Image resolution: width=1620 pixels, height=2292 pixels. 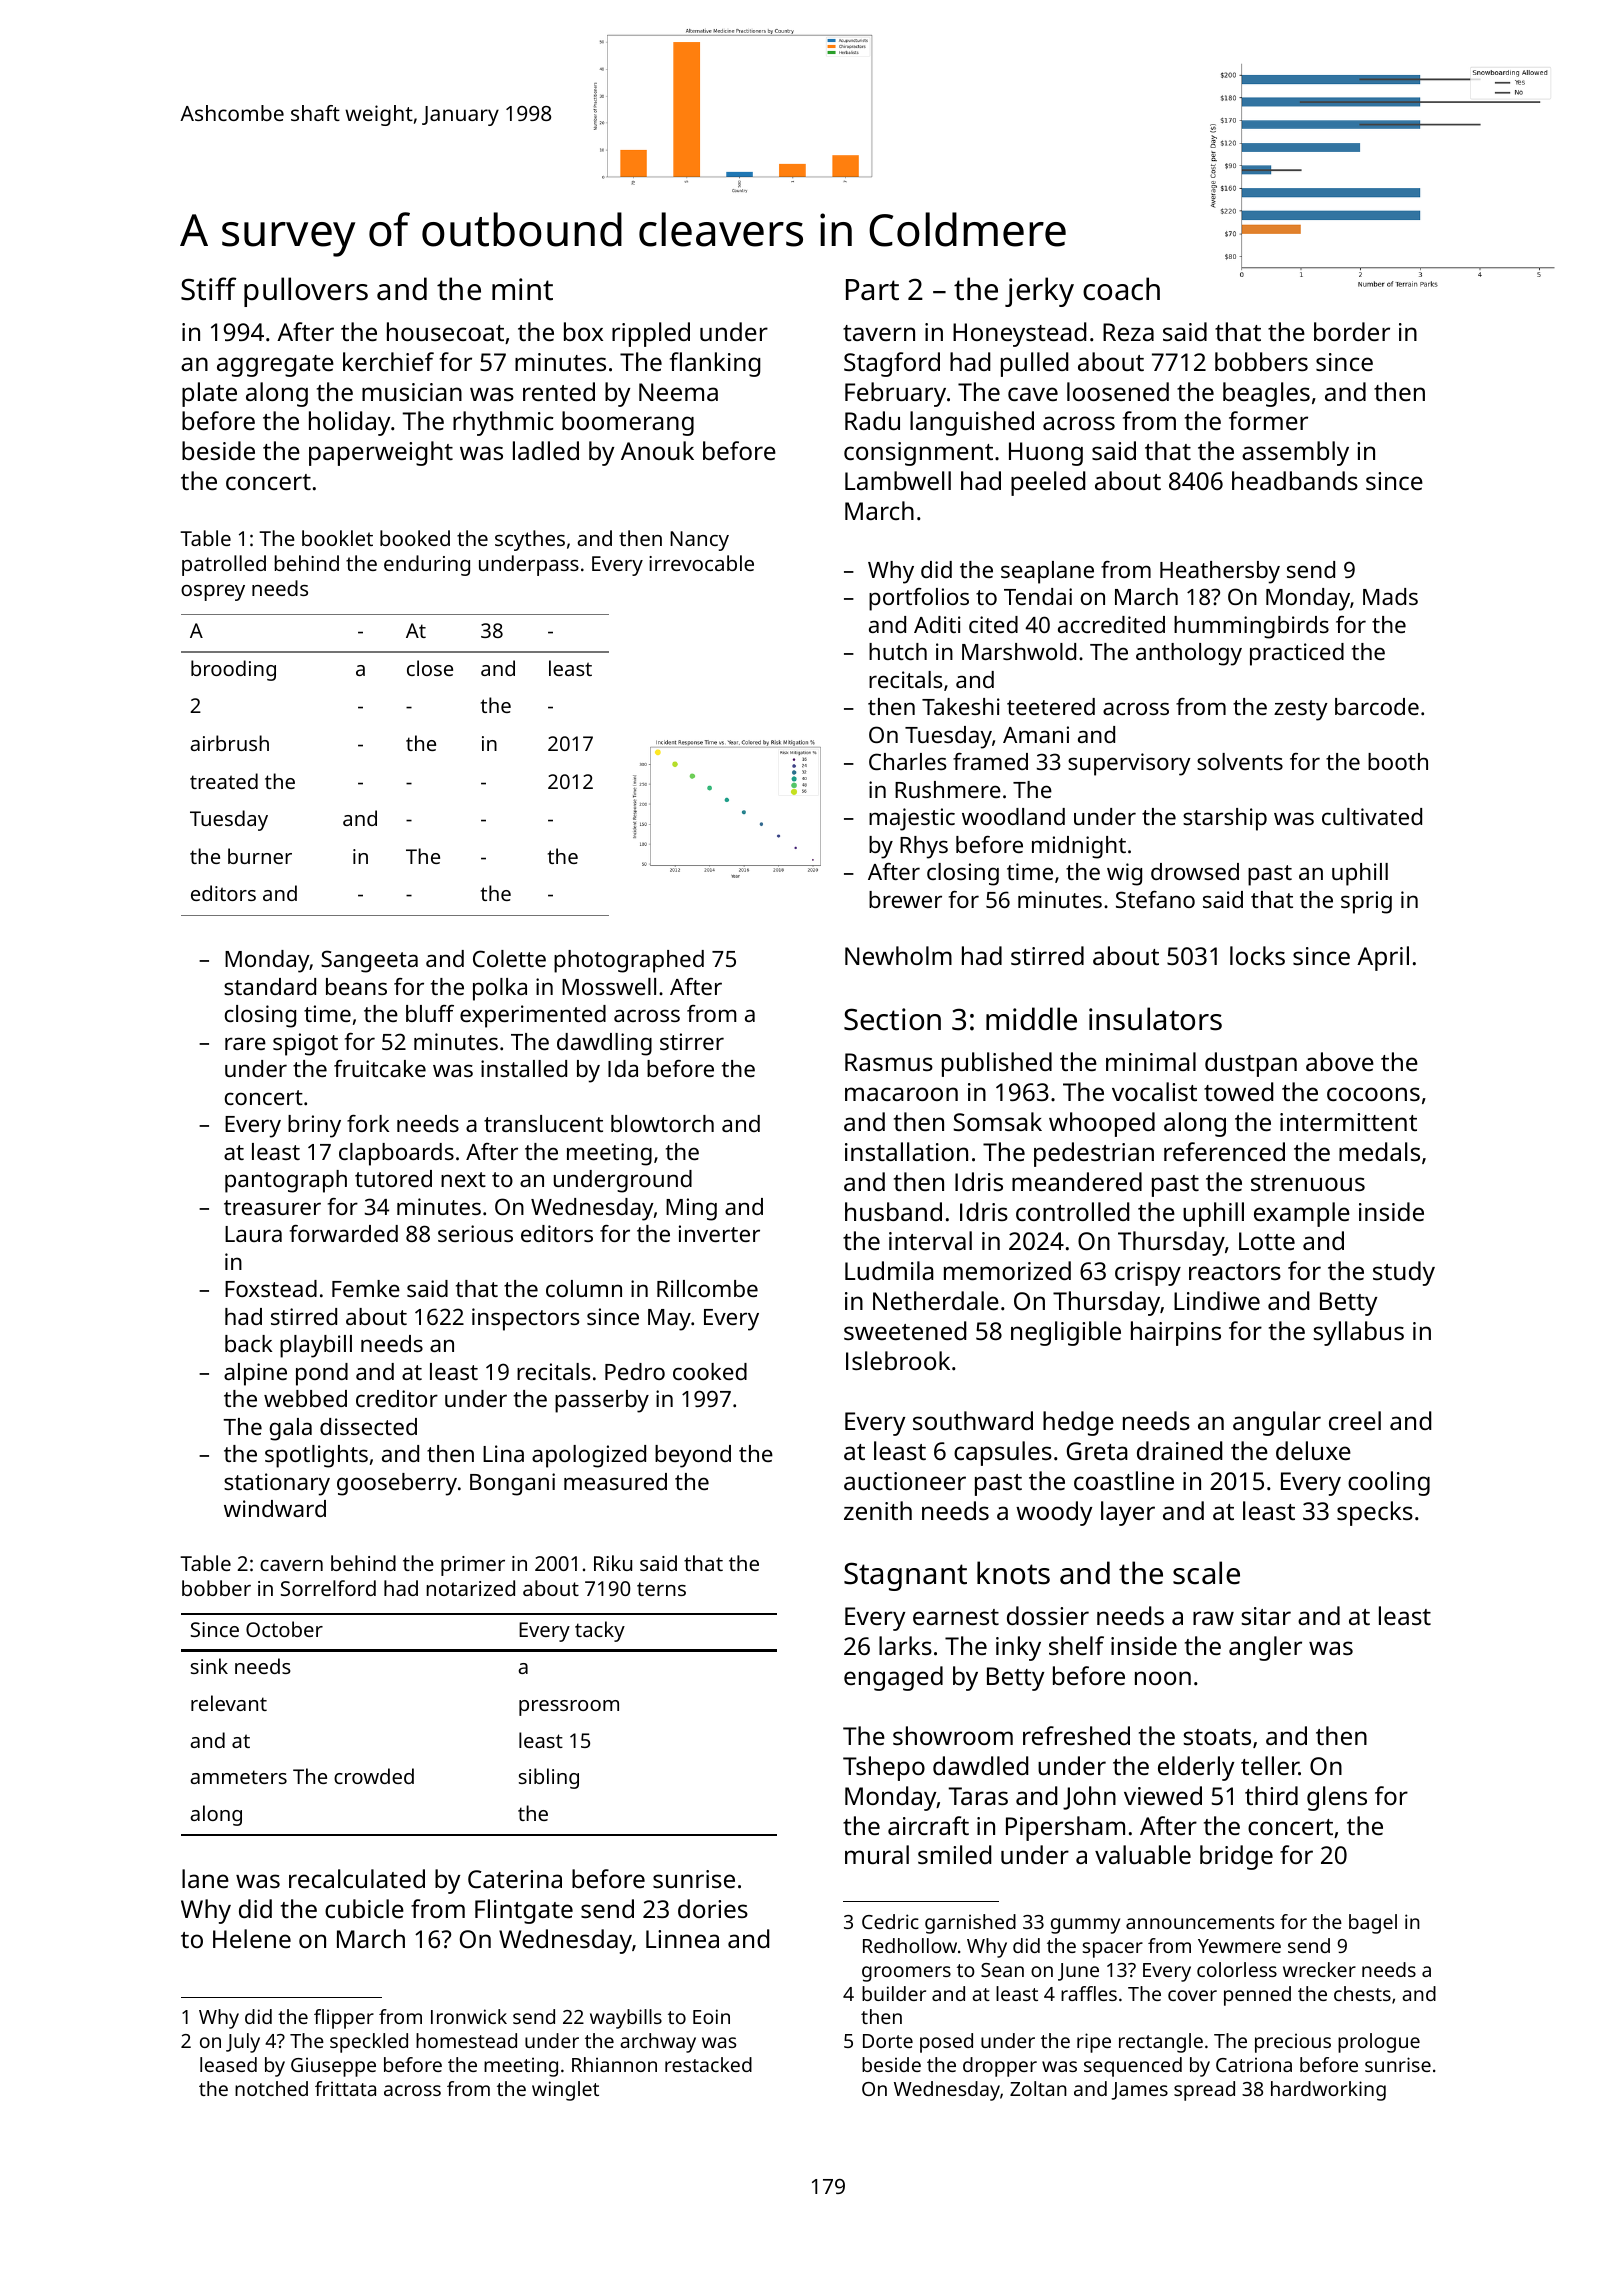 I want to click on Charles, so click(x=907, y=761).
